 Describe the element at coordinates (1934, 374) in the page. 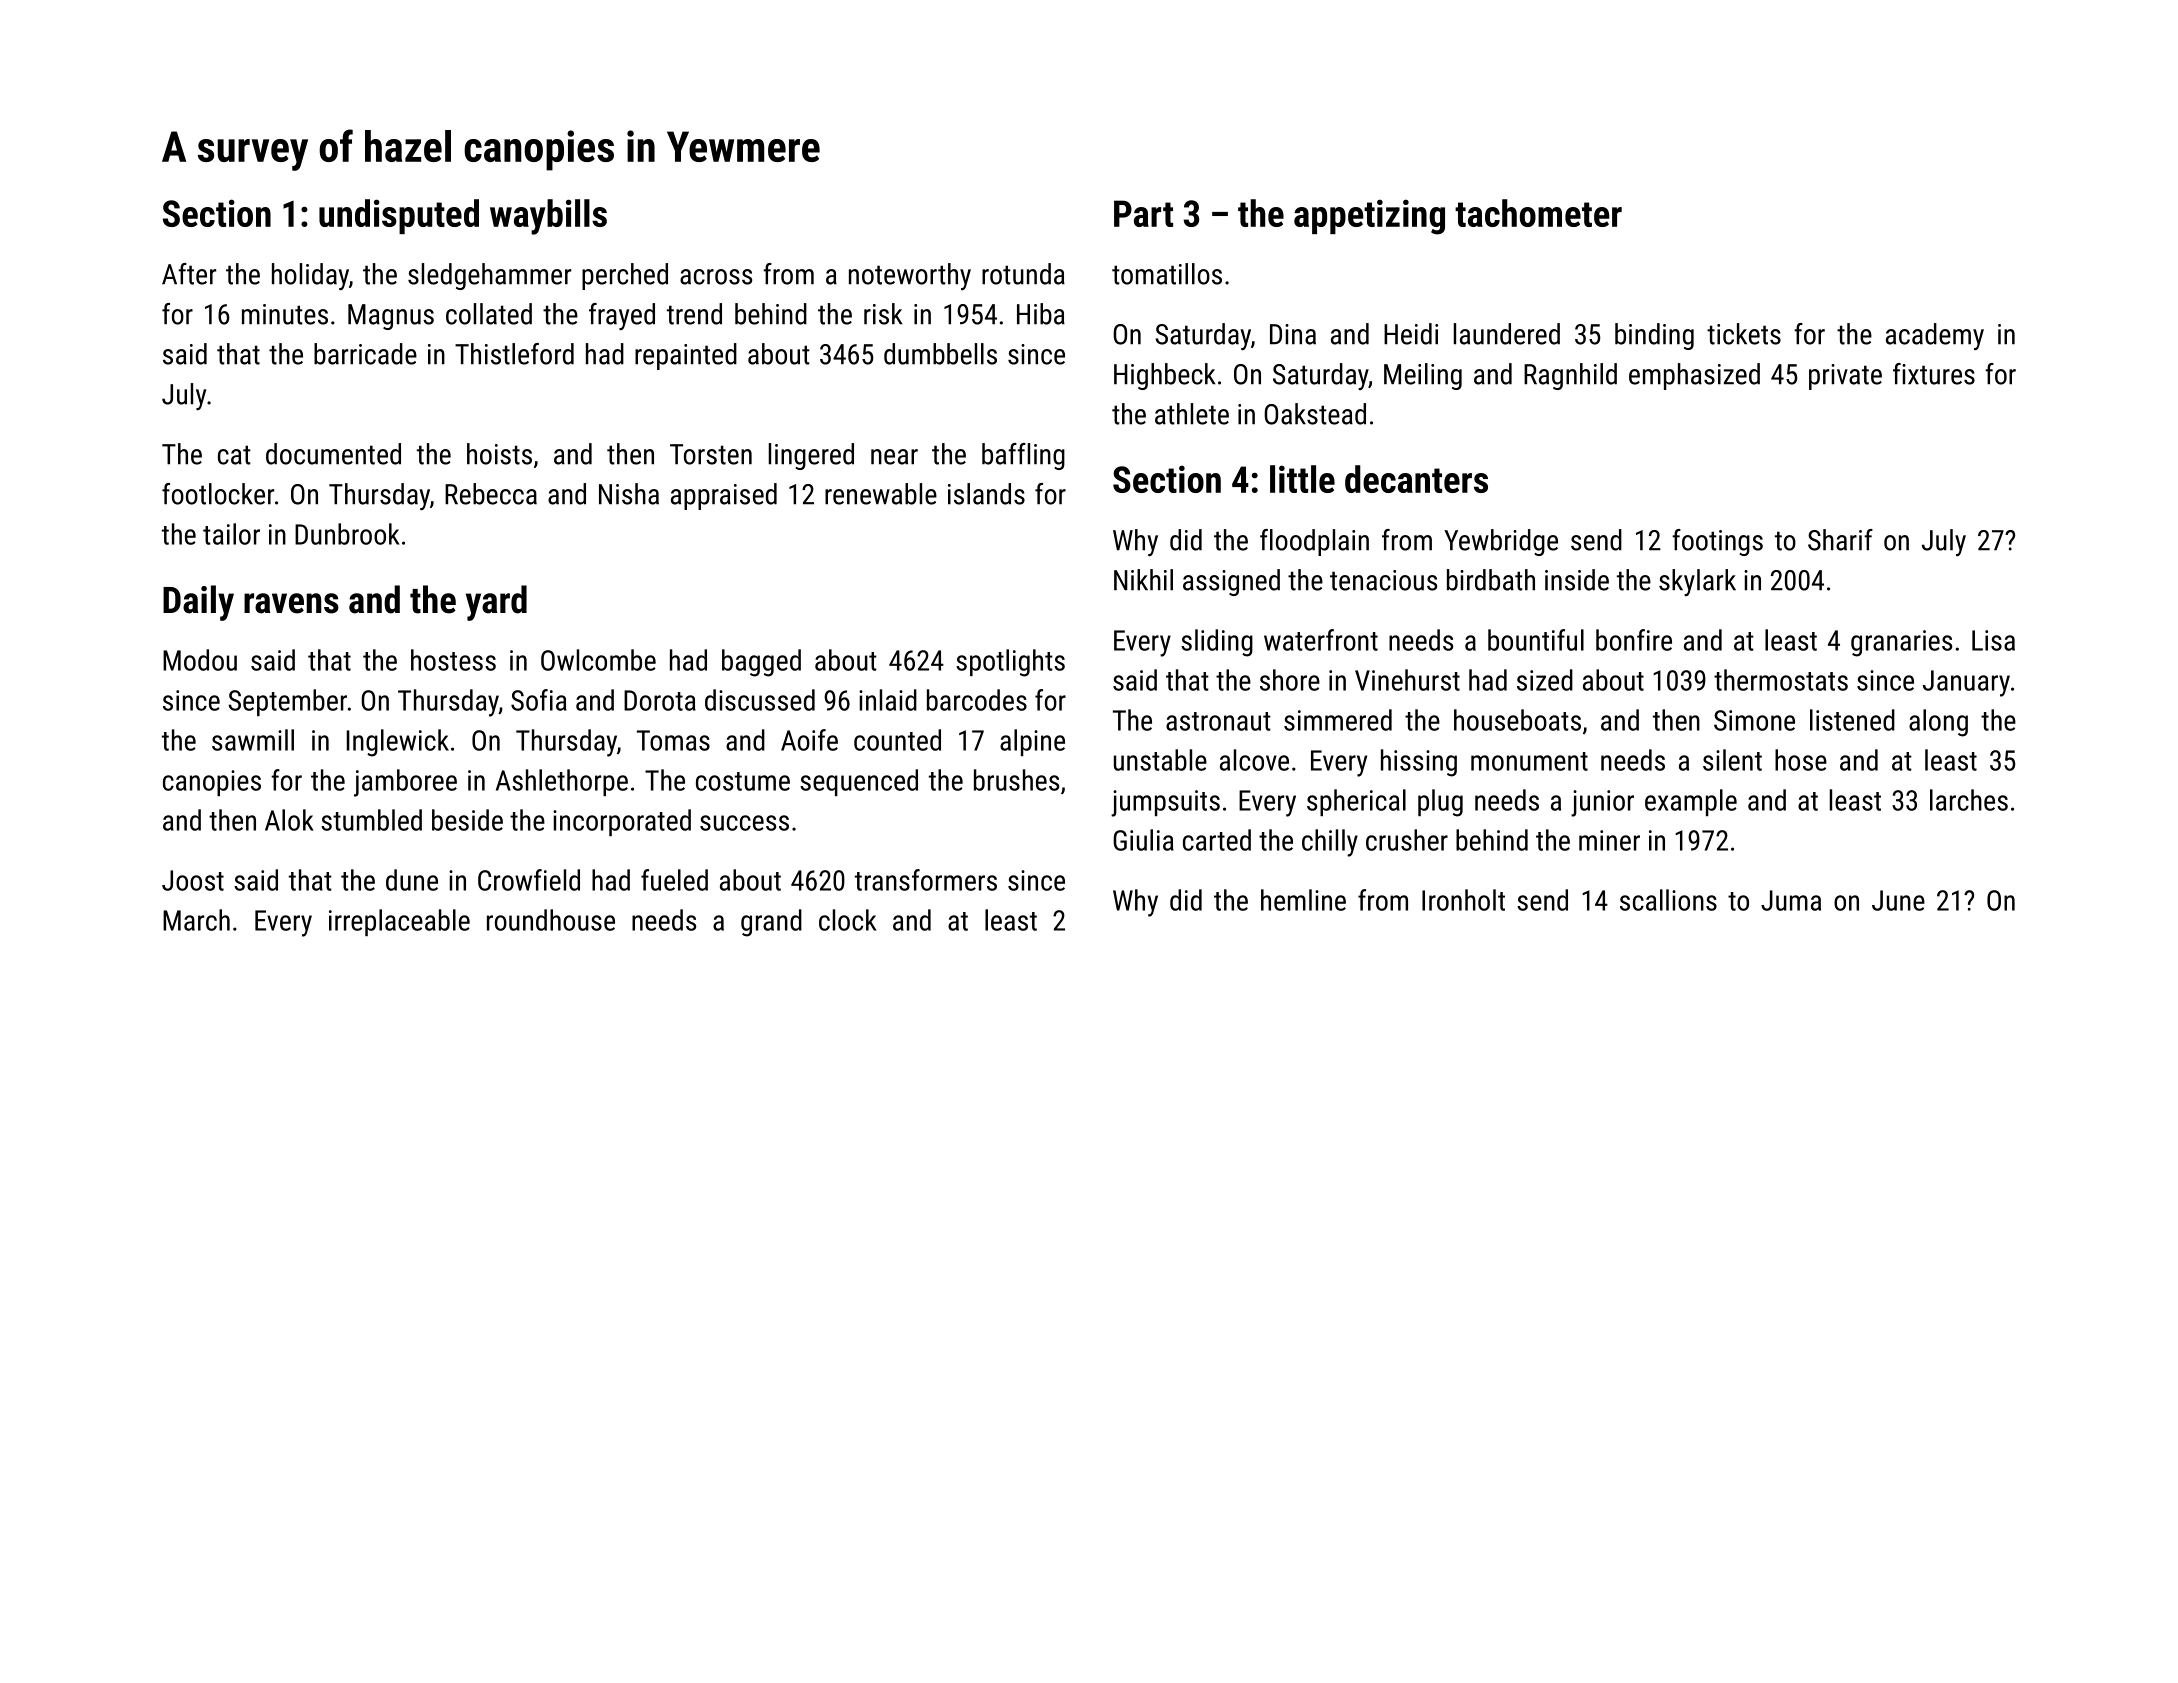

I see `fixtures` at that location.
